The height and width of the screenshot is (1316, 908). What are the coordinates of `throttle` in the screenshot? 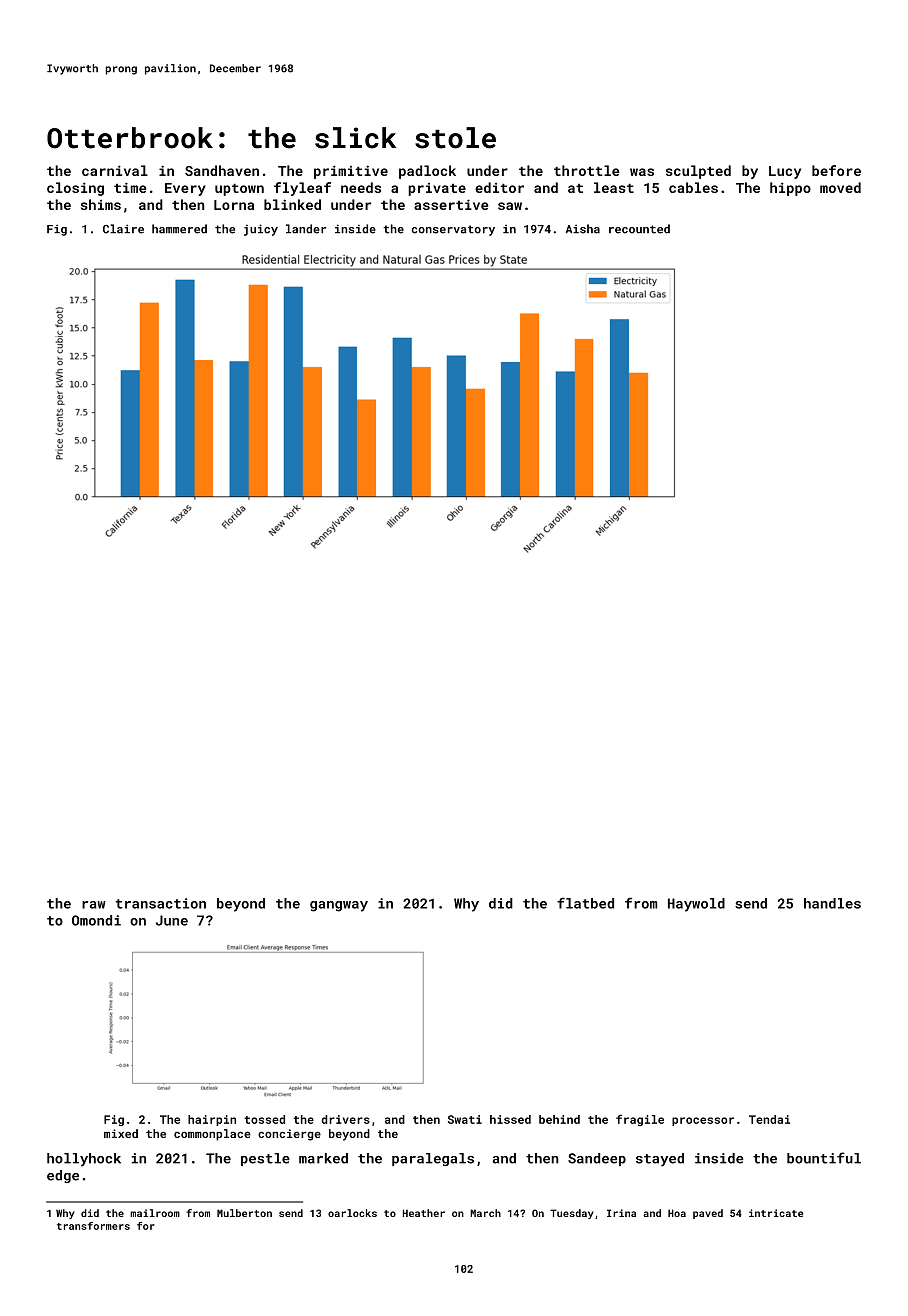 It's located at (586, 170).
